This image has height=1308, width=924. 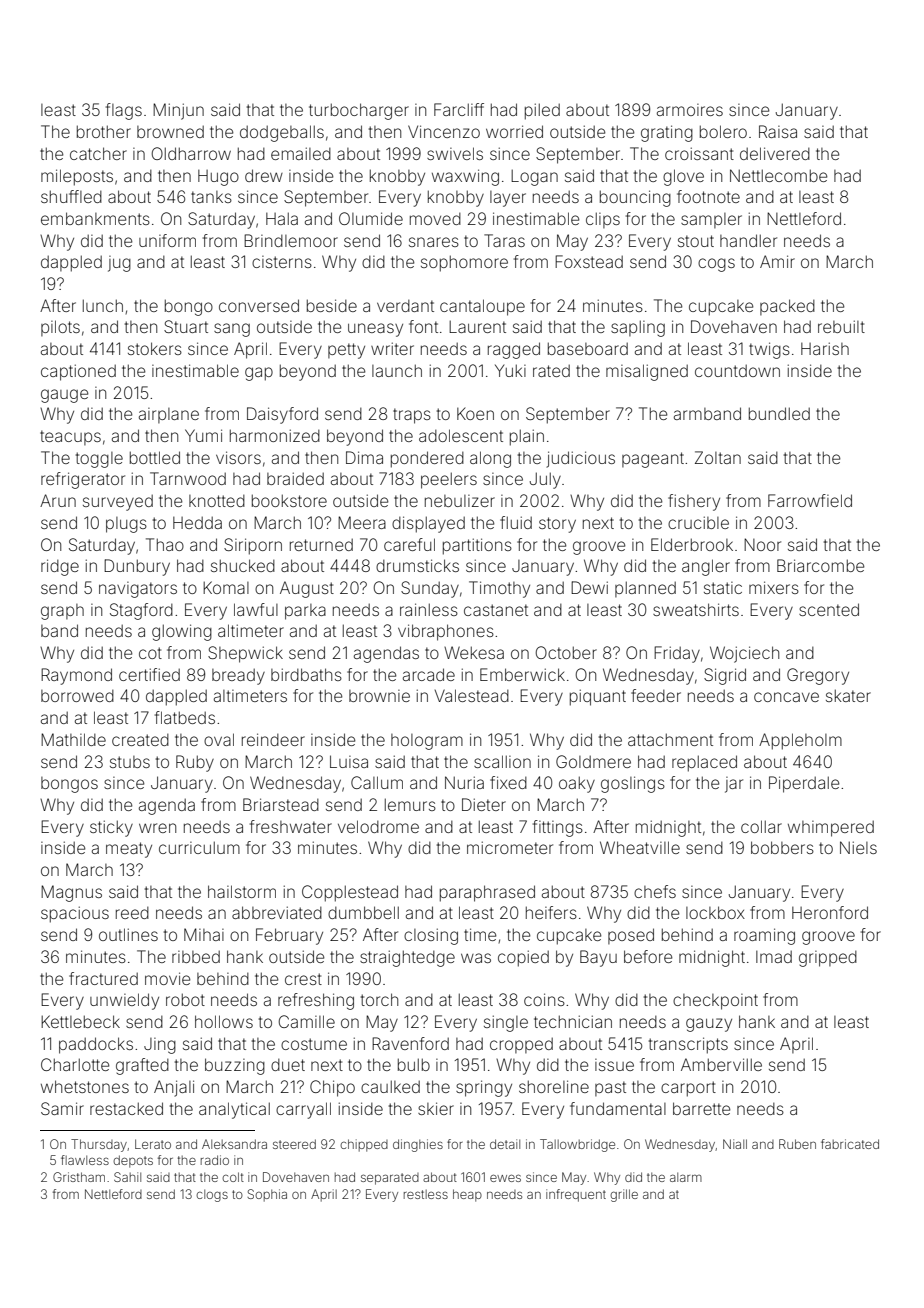 I want to click on barrette, so click(x=701, y=1108).
